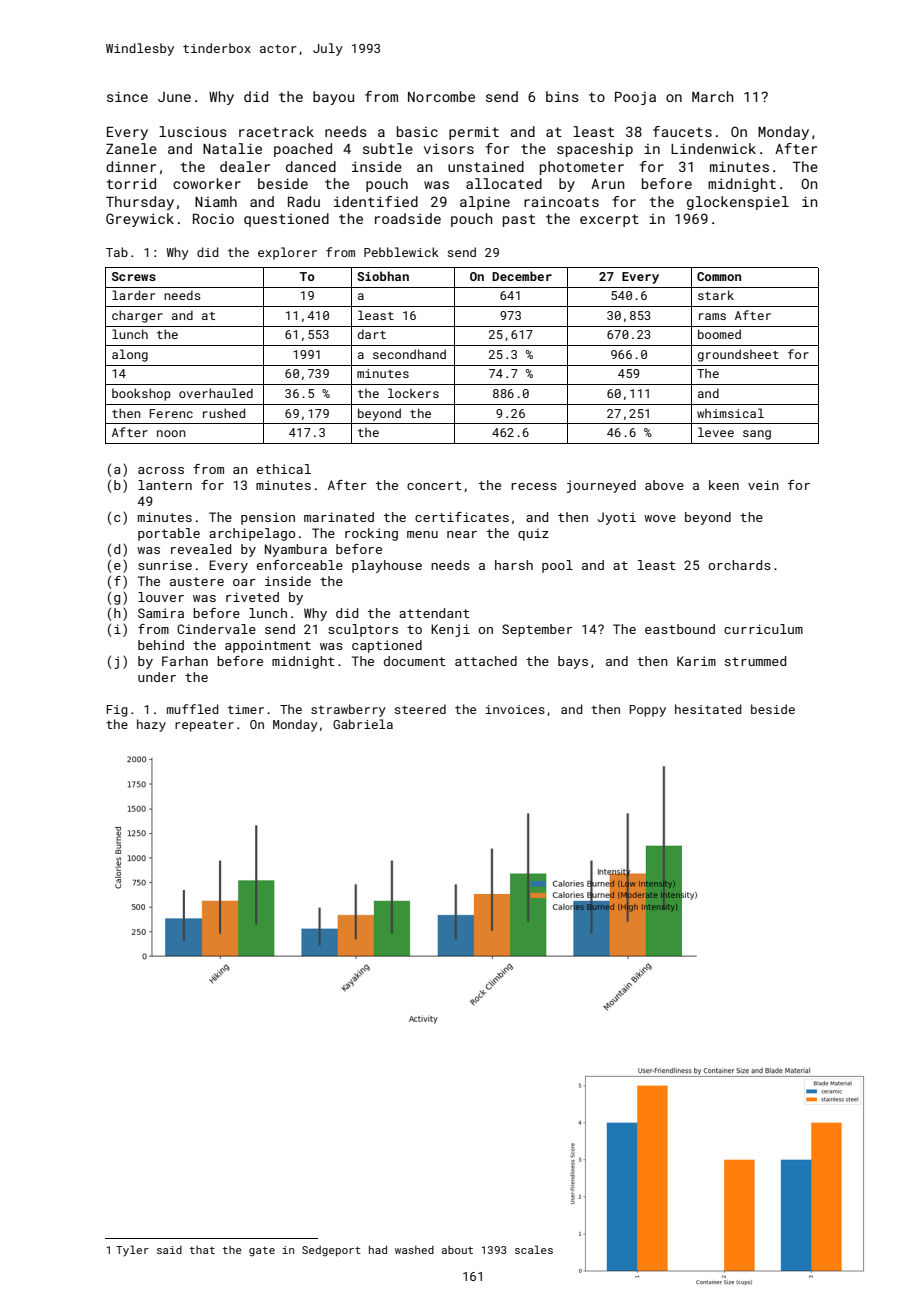 This document has height=1308, width=924. What do you see at coordinates (450, 630) in the document?
I see `Kenji` at bounding box center [450, 630].
